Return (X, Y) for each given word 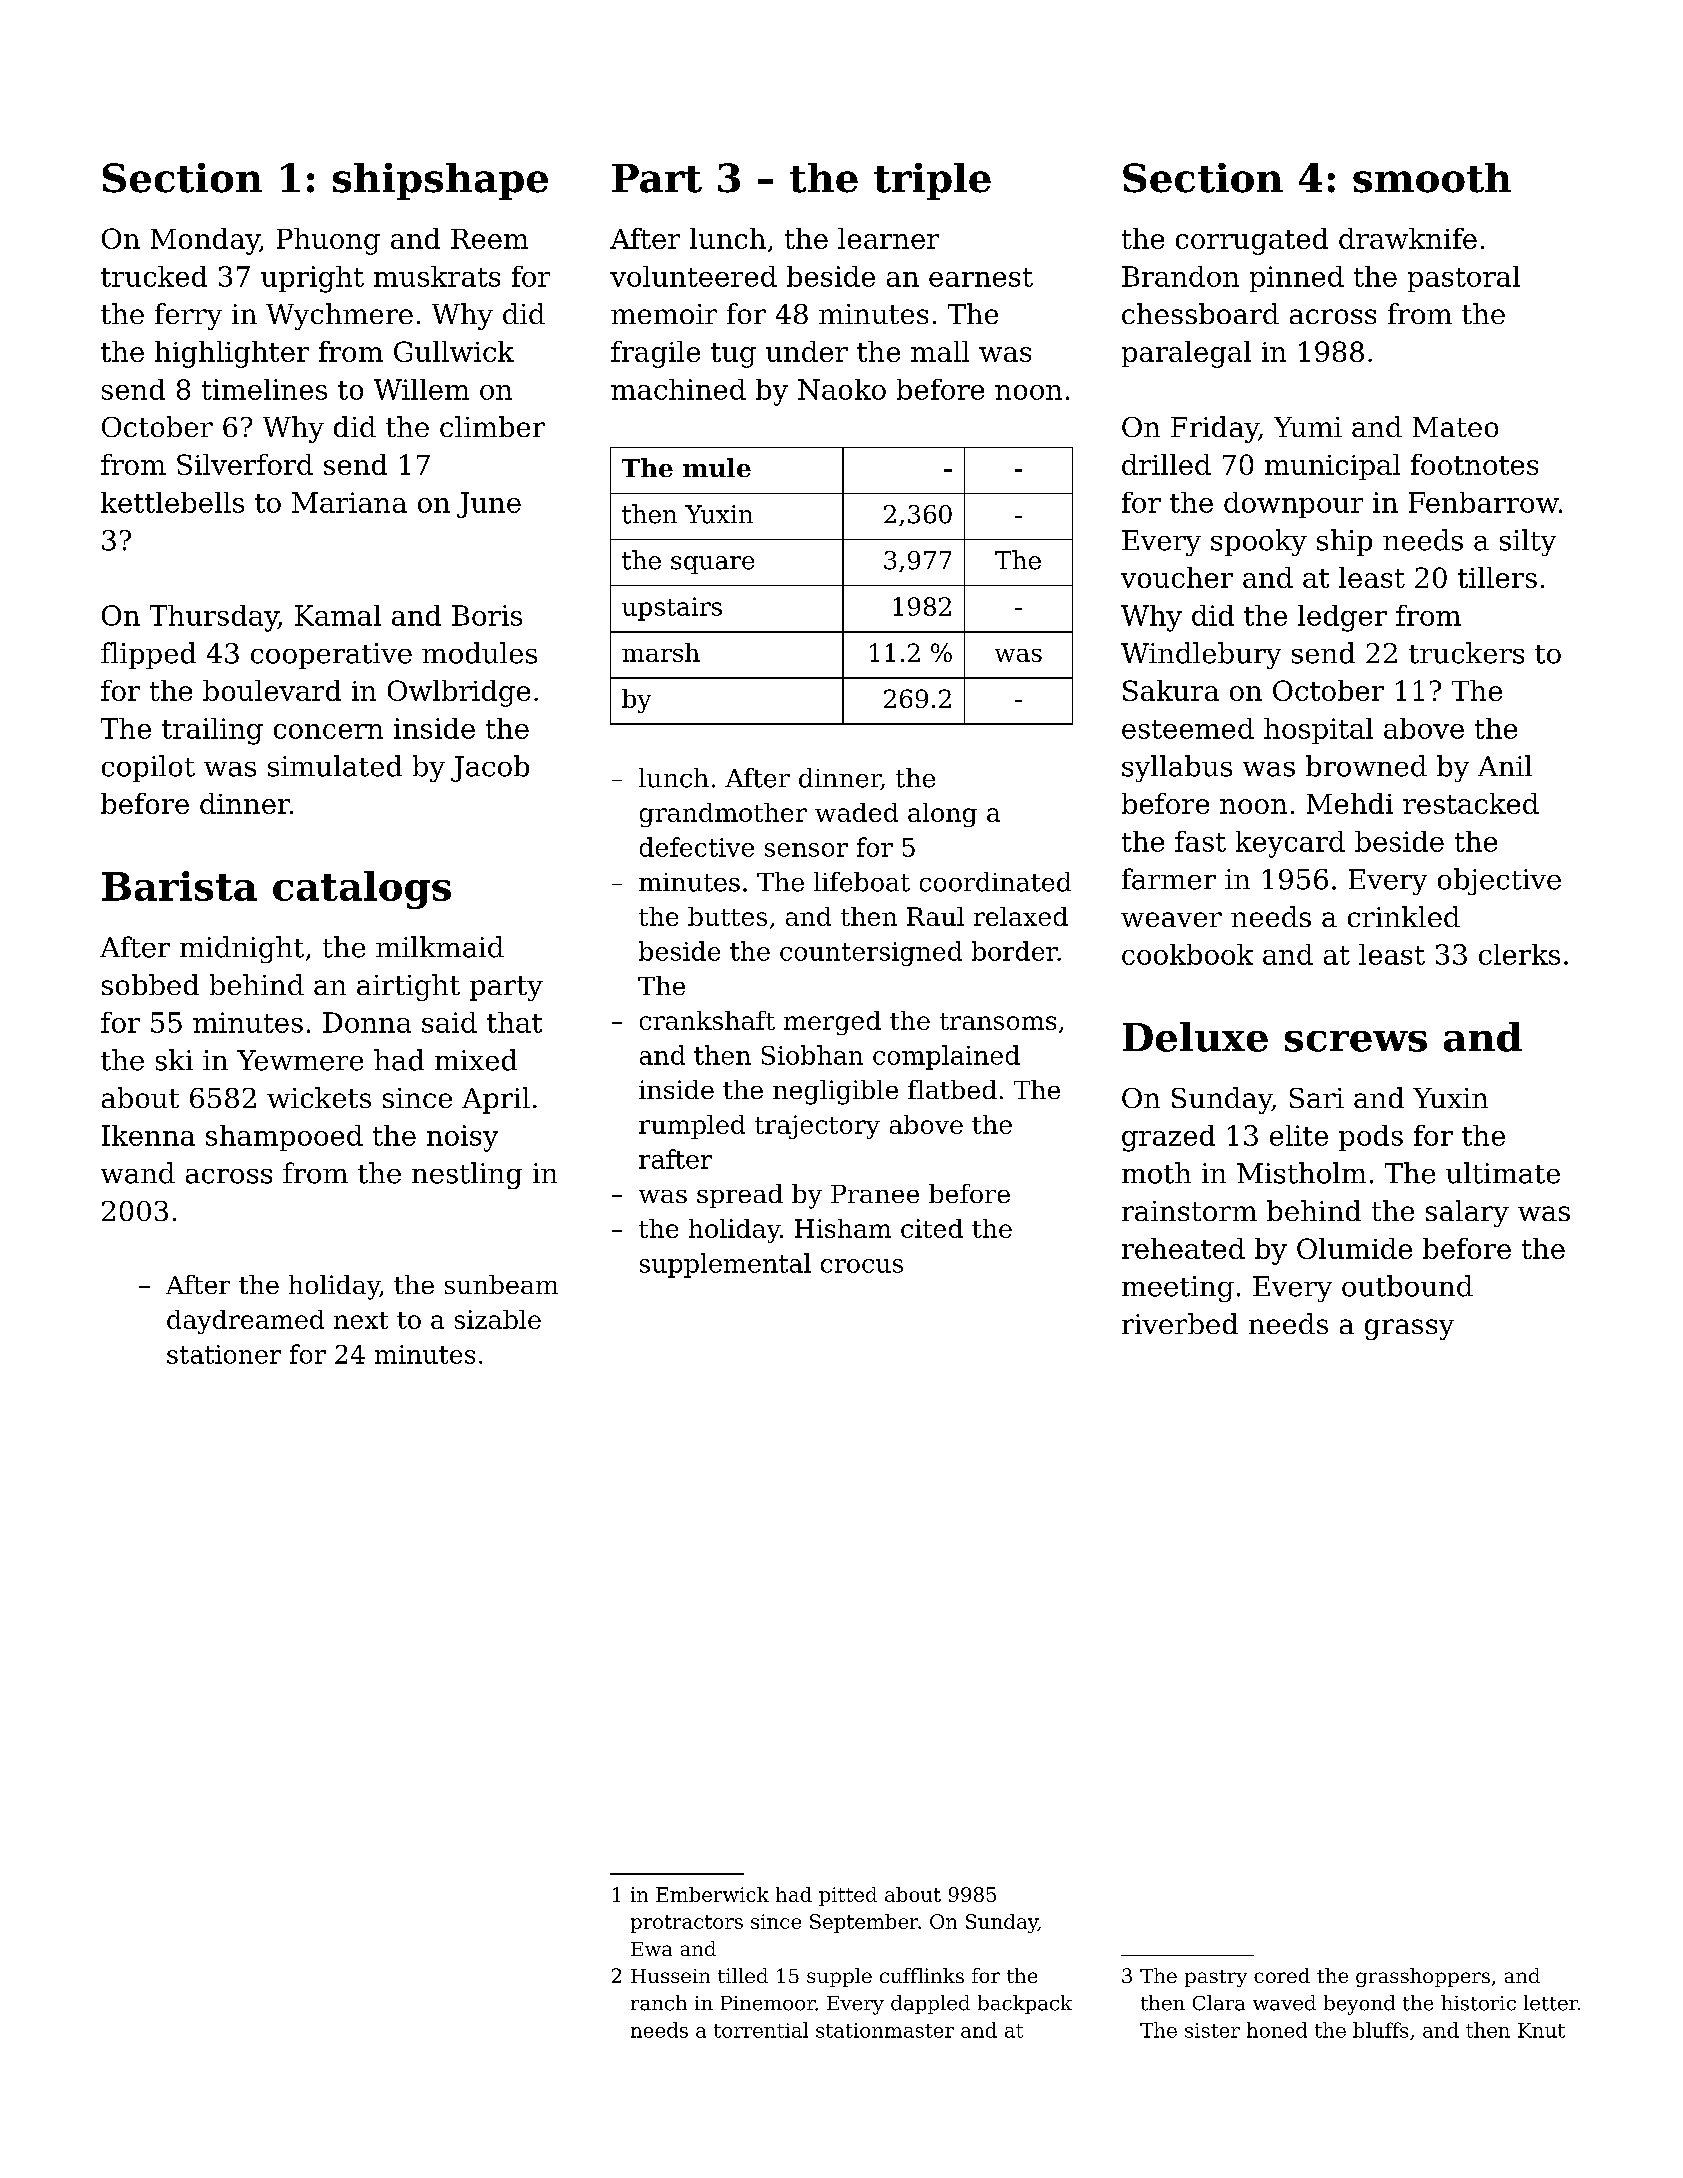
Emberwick (712, 1894)
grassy (1409, 1329)
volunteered (693, 276)
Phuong (328, 241)
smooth (1432, 178)
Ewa (651, 1949)
